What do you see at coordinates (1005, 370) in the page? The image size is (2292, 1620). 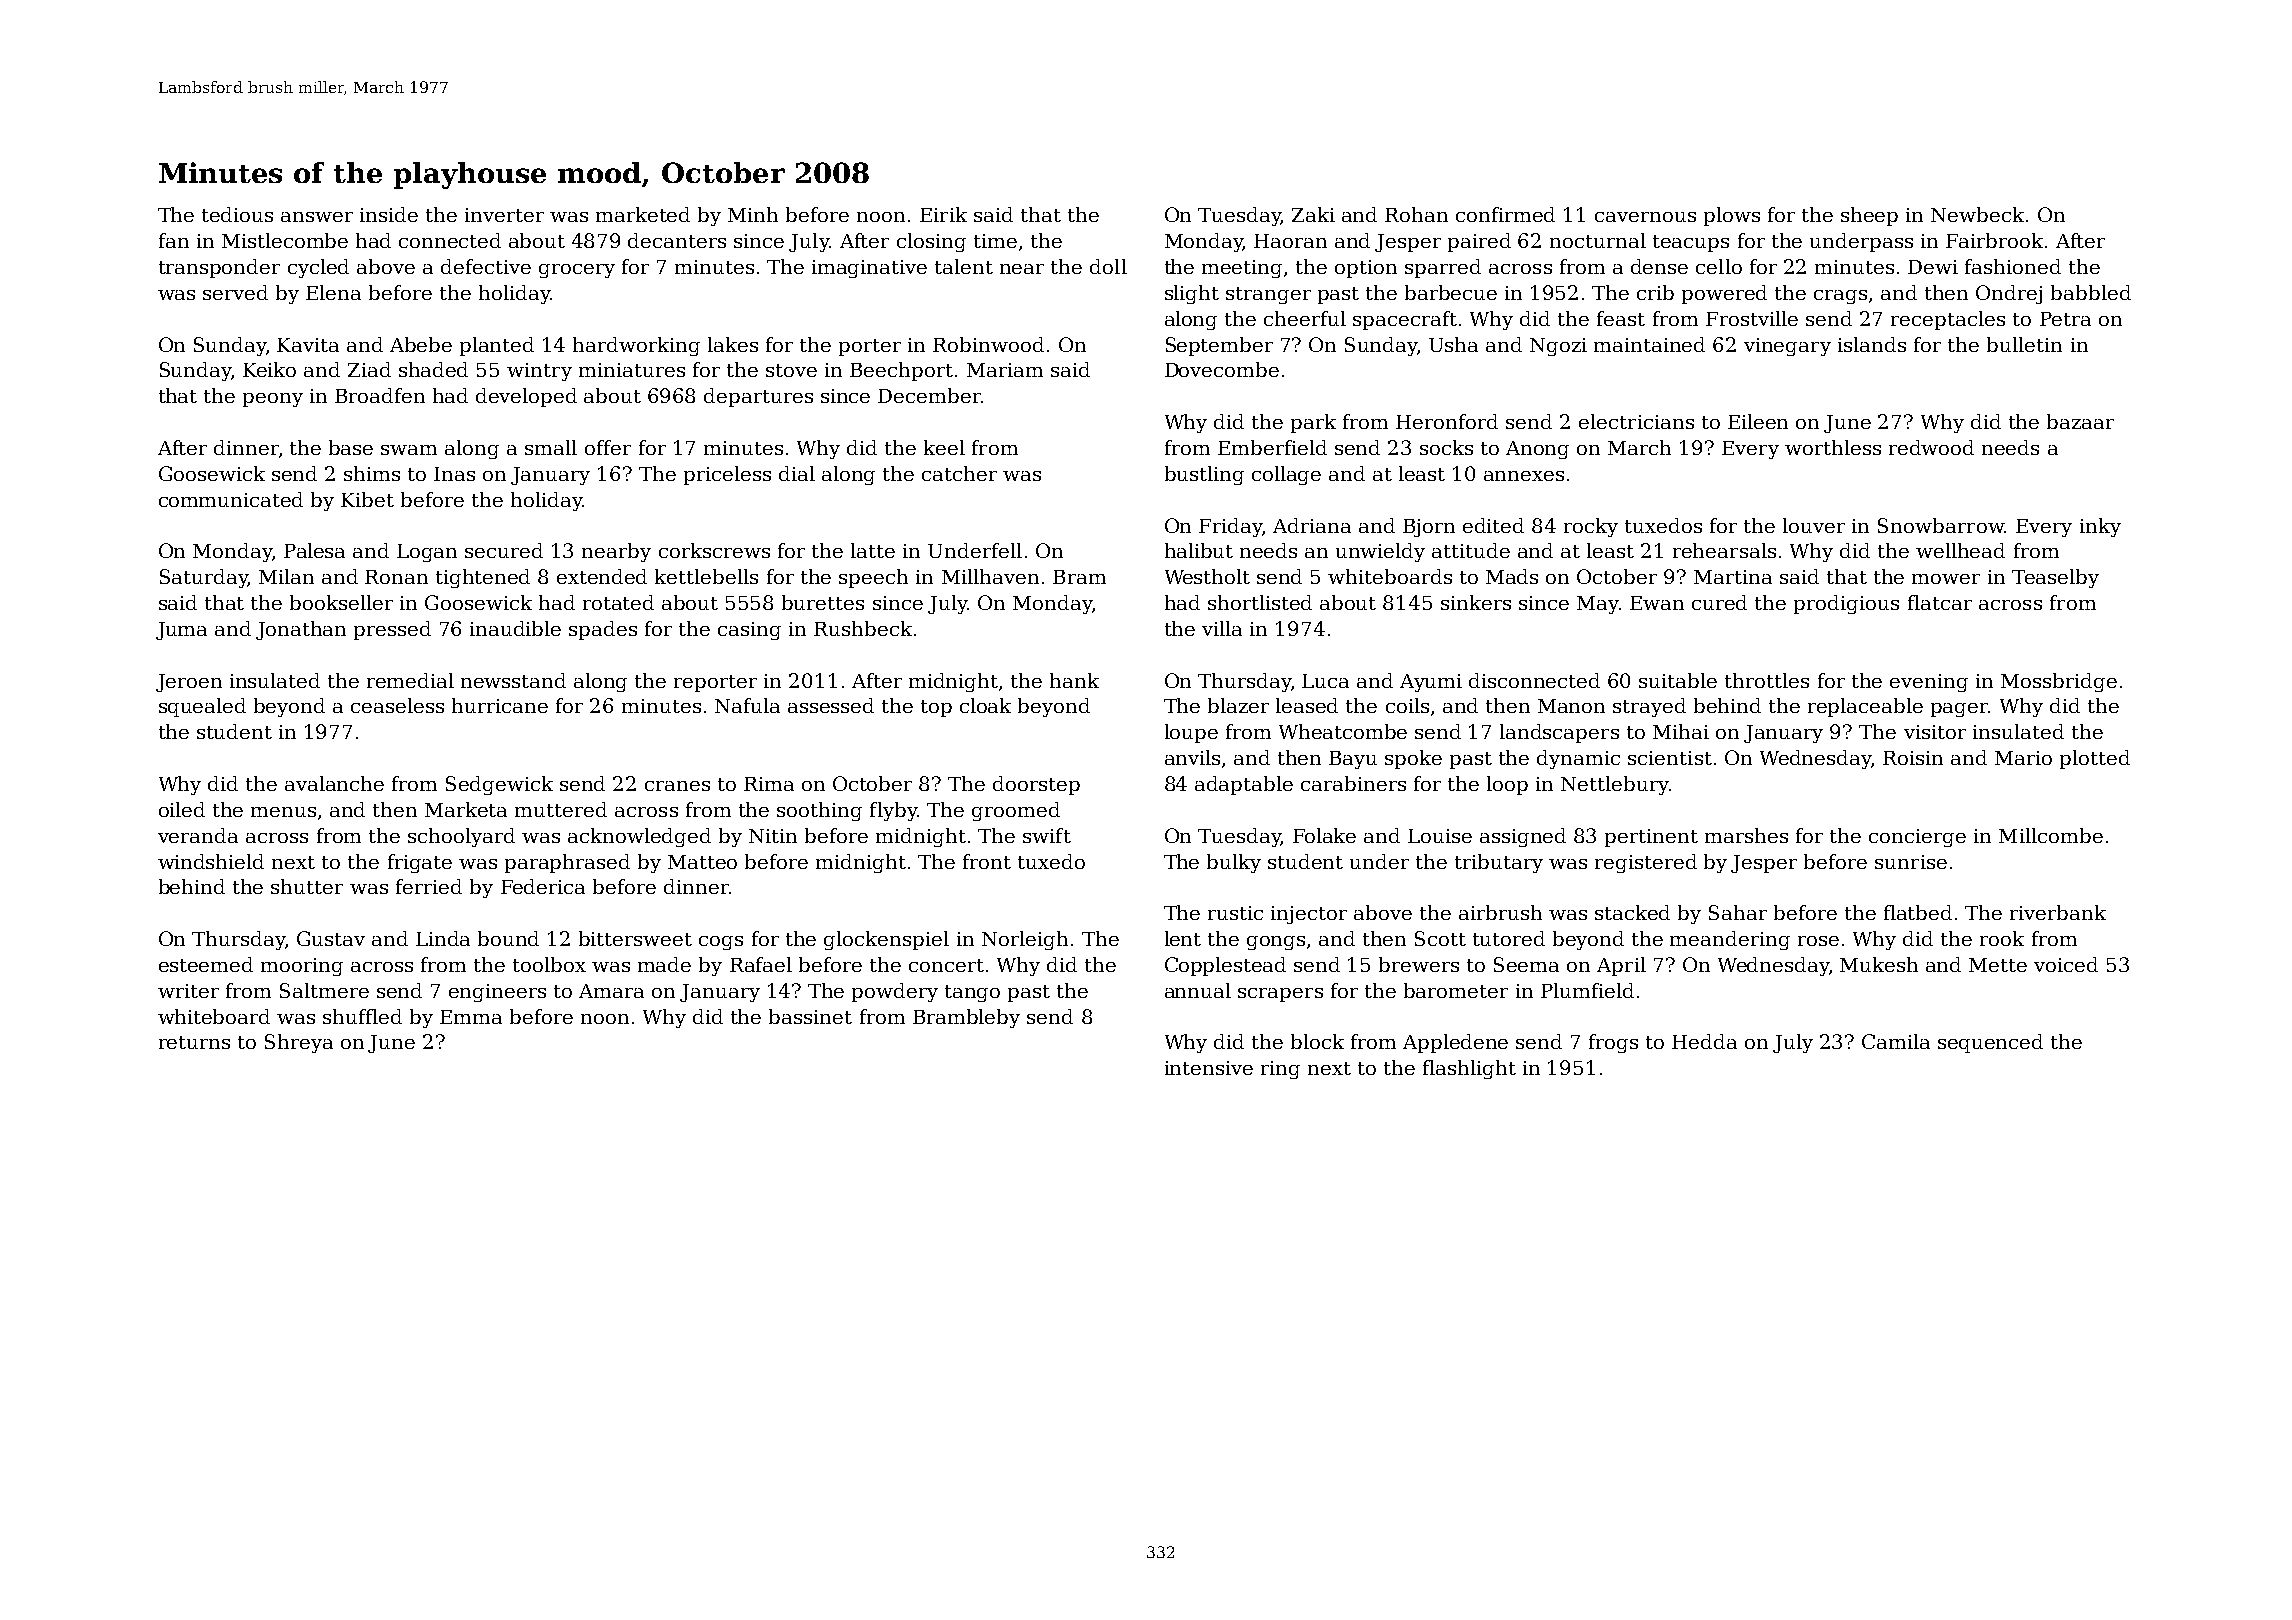 I see `Mariam` at bounding box center [1005, 370].
